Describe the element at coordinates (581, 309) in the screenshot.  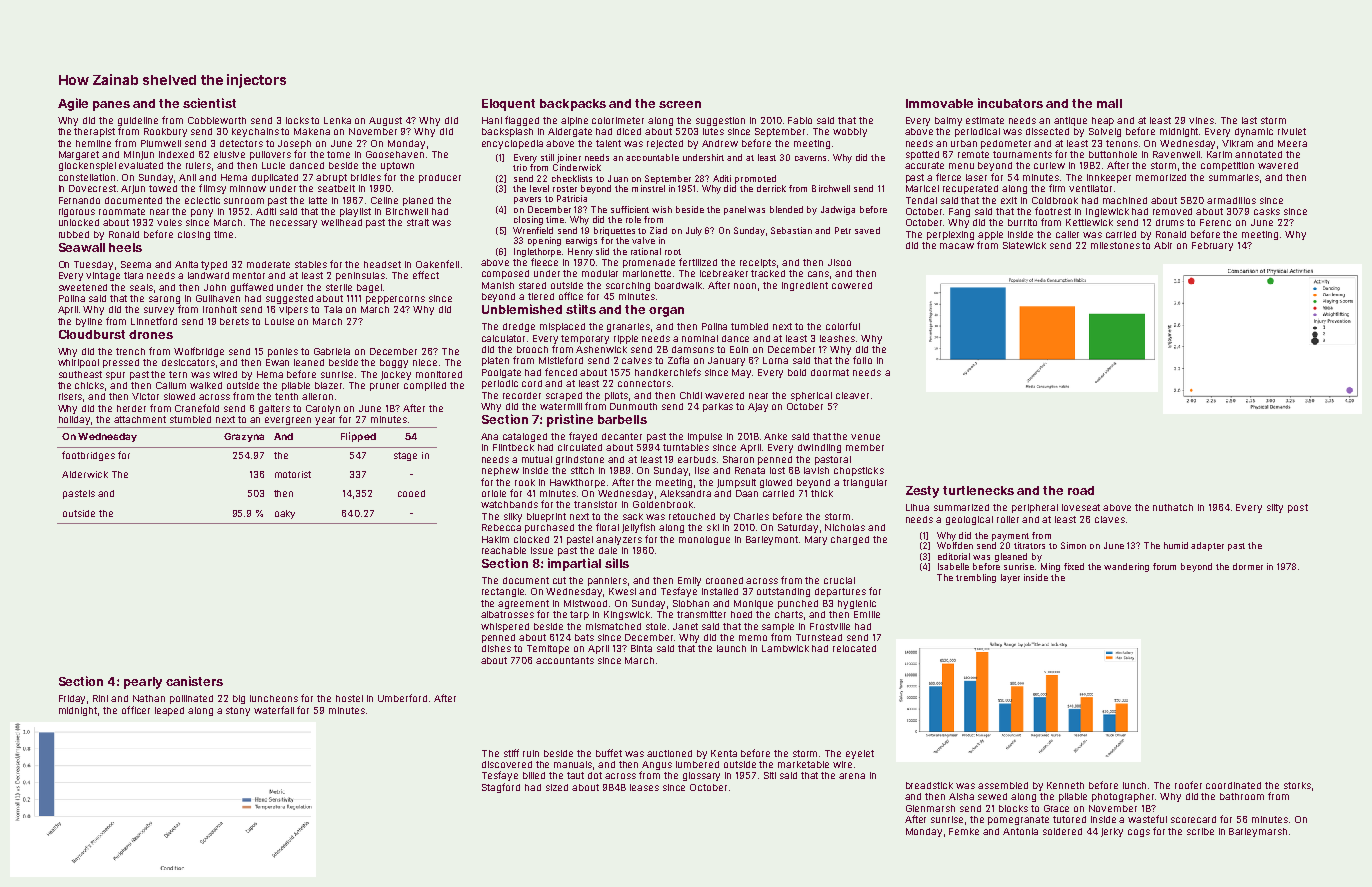
I see `stilts` at that location.
